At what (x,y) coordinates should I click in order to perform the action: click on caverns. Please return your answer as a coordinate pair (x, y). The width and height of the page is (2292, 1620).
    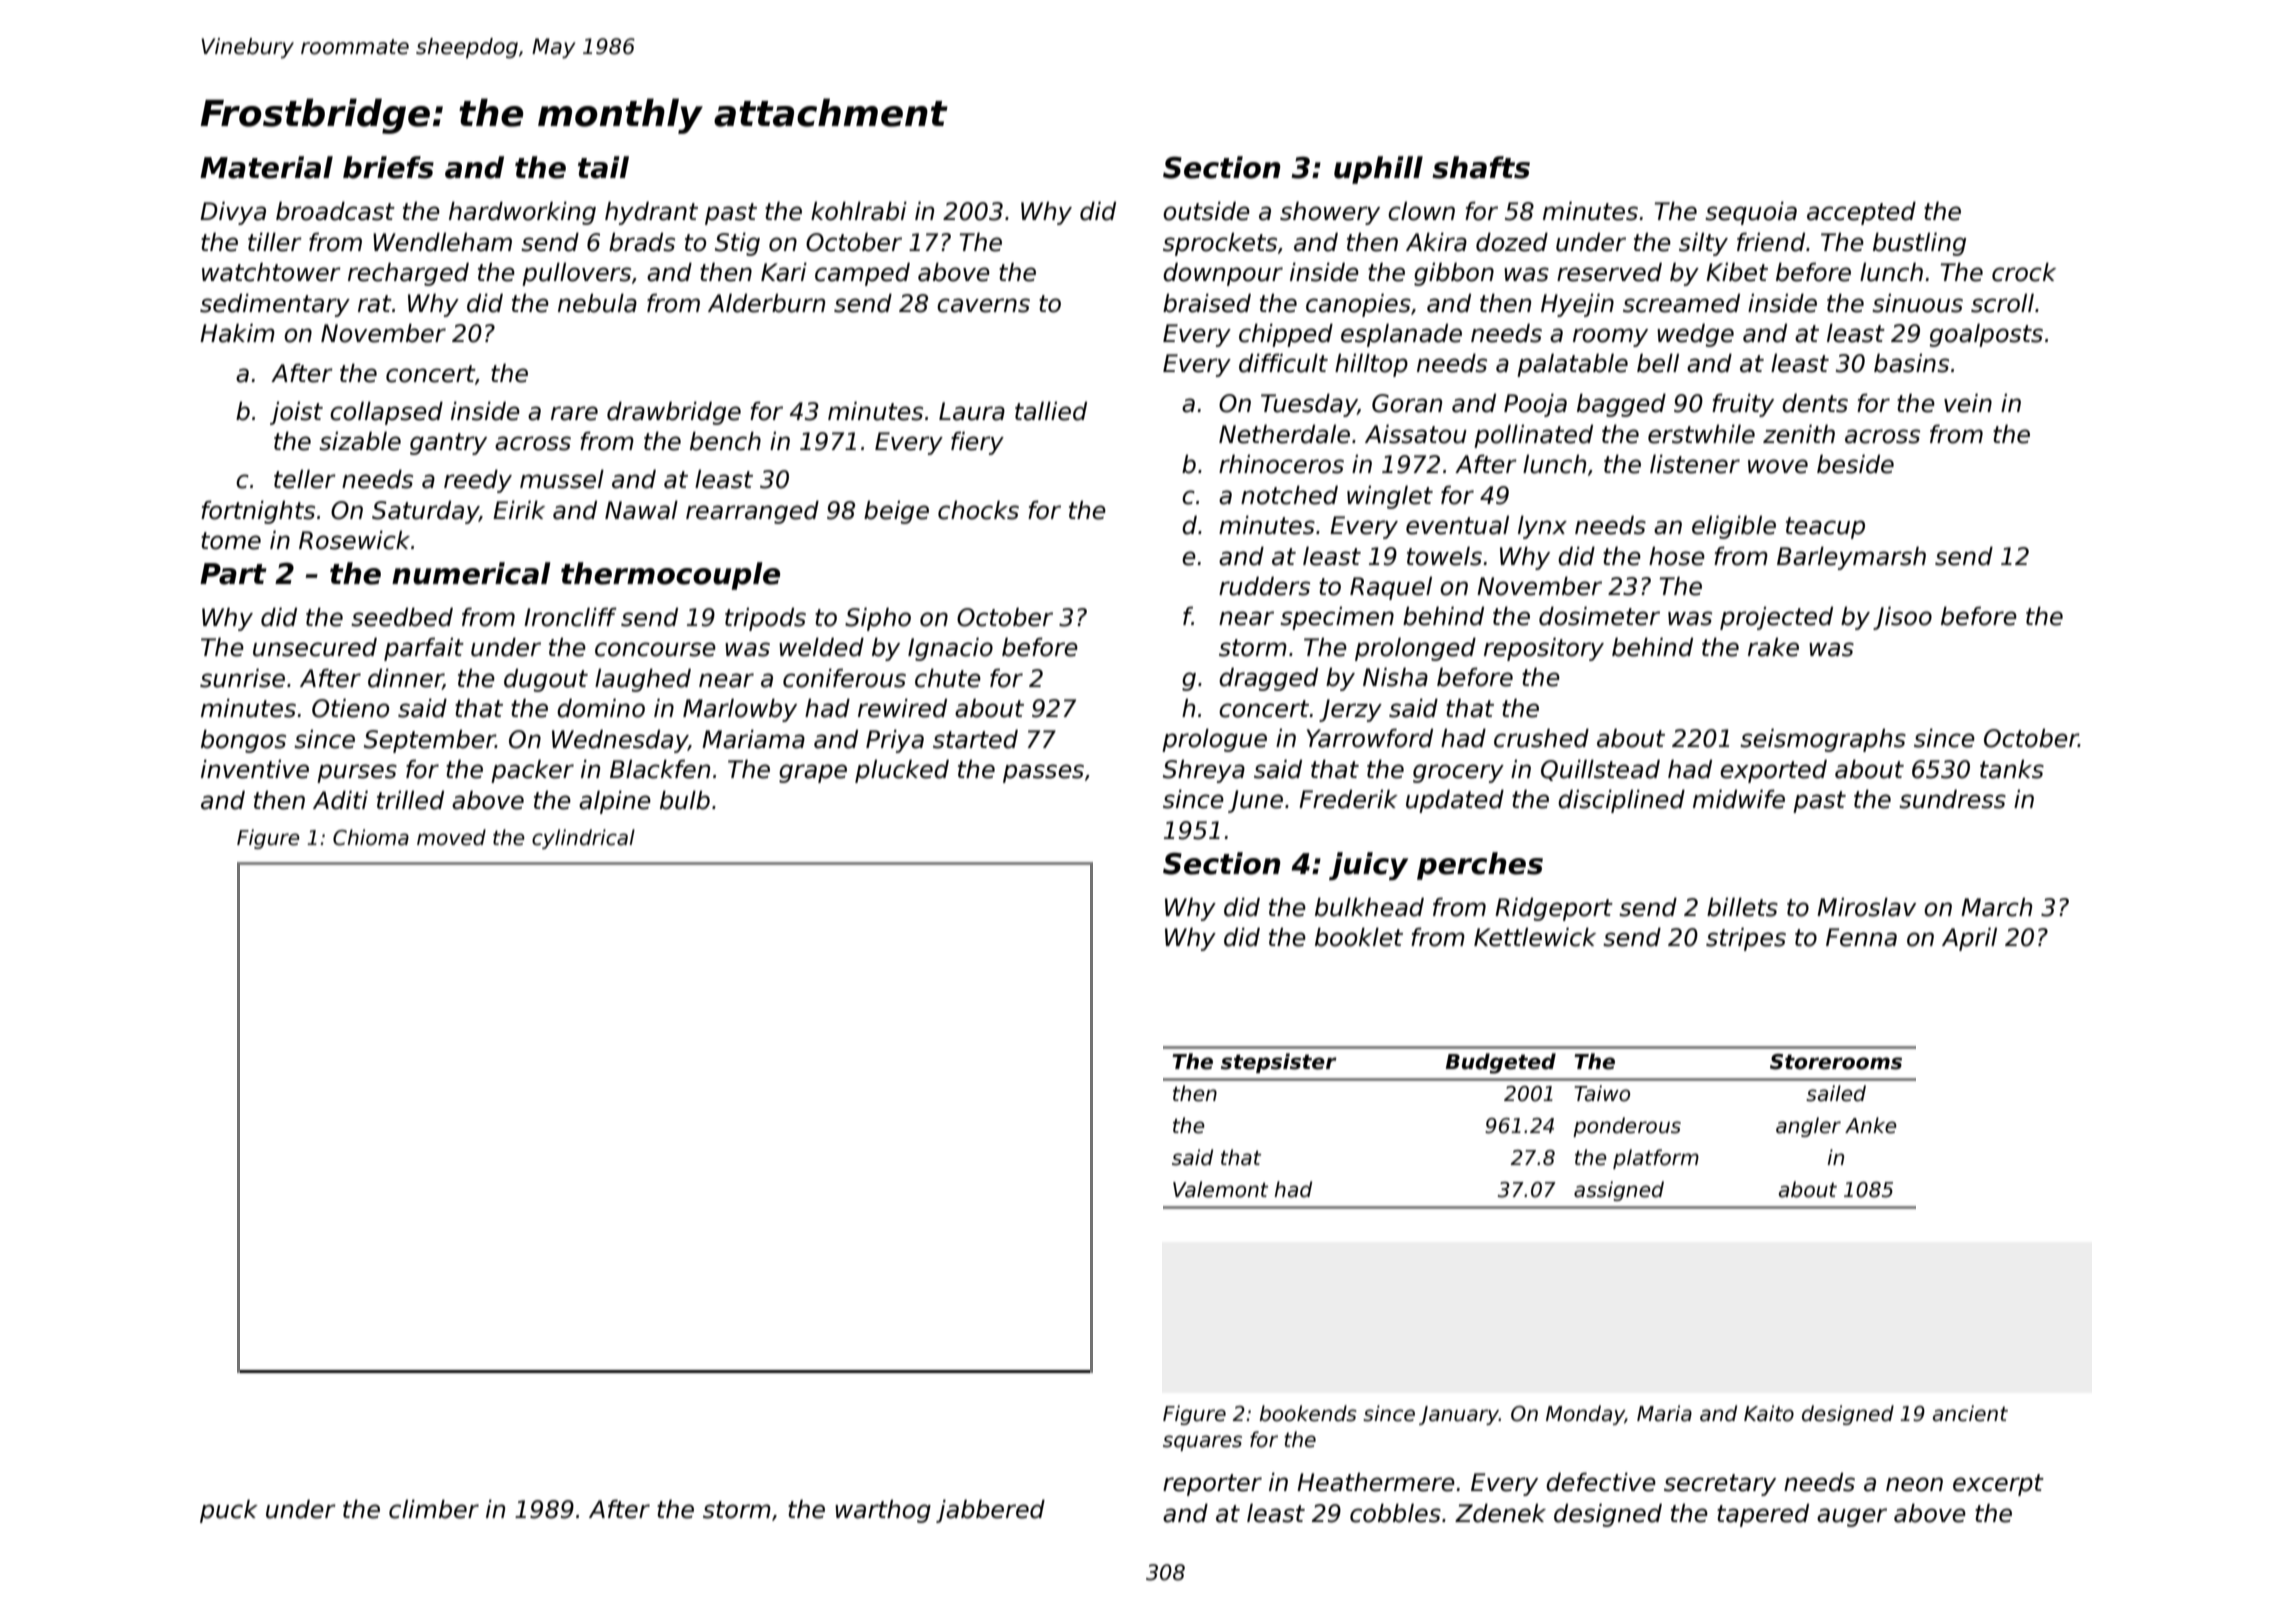
    Looking at the image, I should click on (983, 305).
